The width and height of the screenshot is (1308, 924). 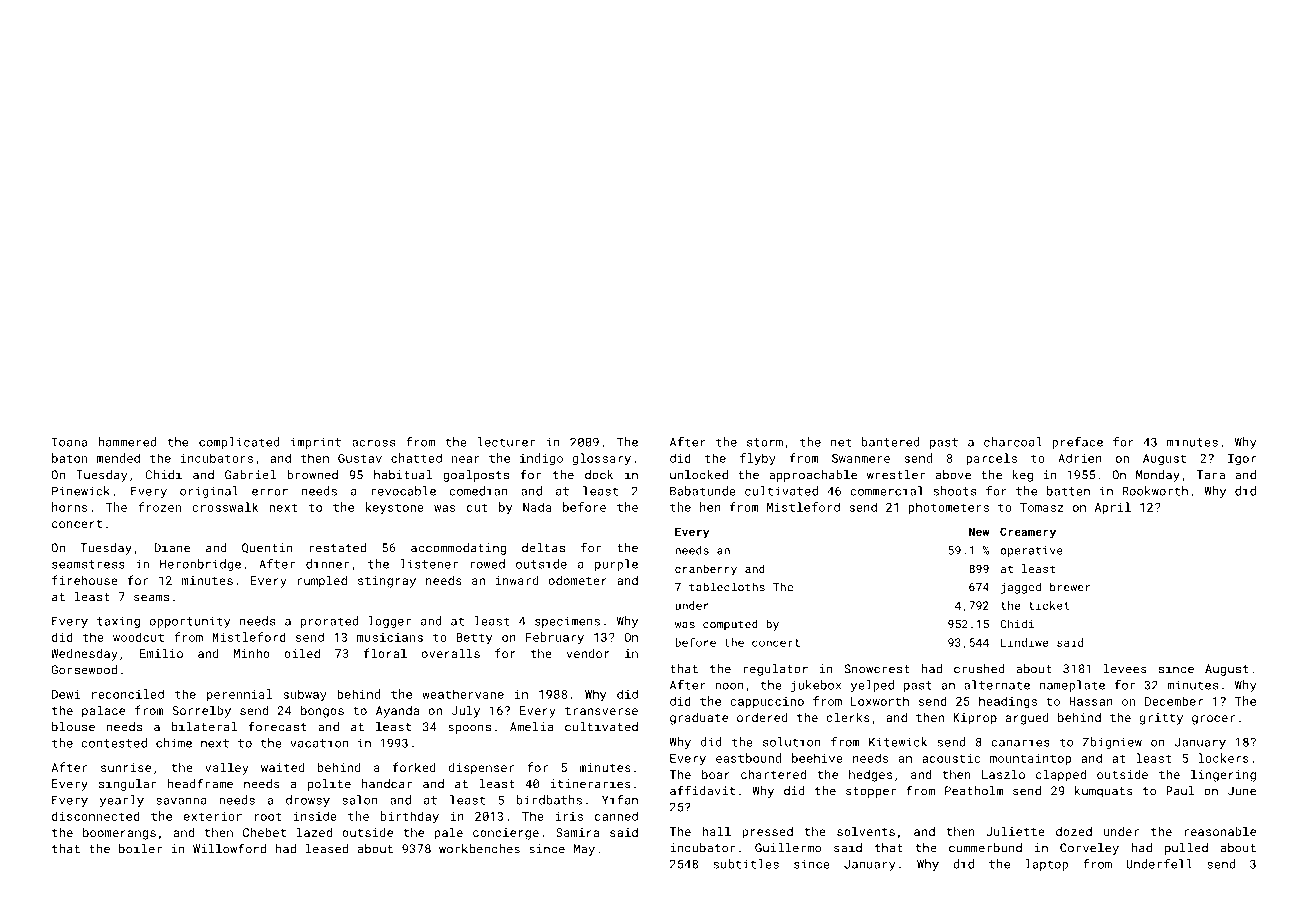 I want to click on goalposts, so click(x=476, y=476).
